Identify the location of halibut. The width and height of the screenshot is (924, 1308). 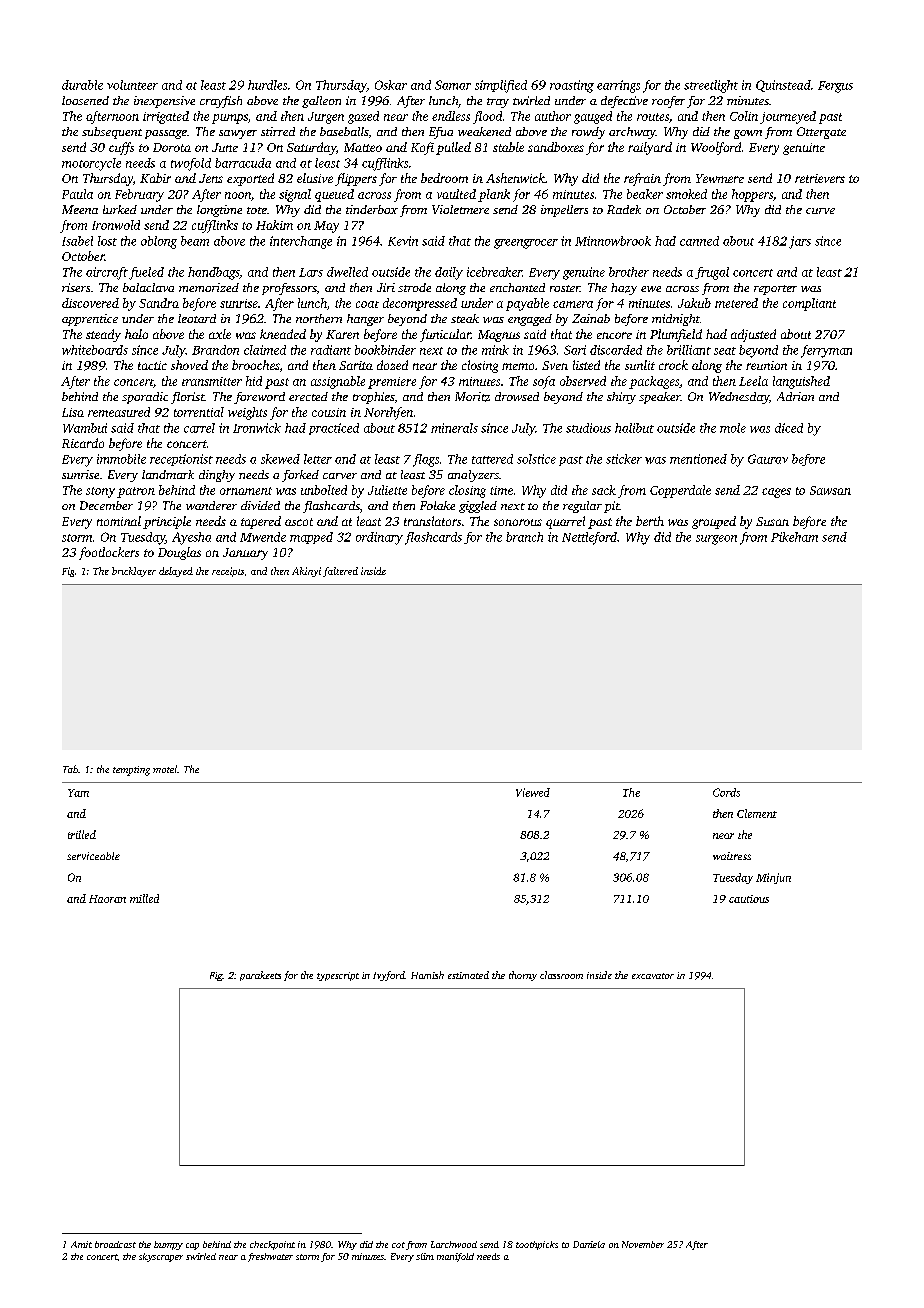
(634, 428).
